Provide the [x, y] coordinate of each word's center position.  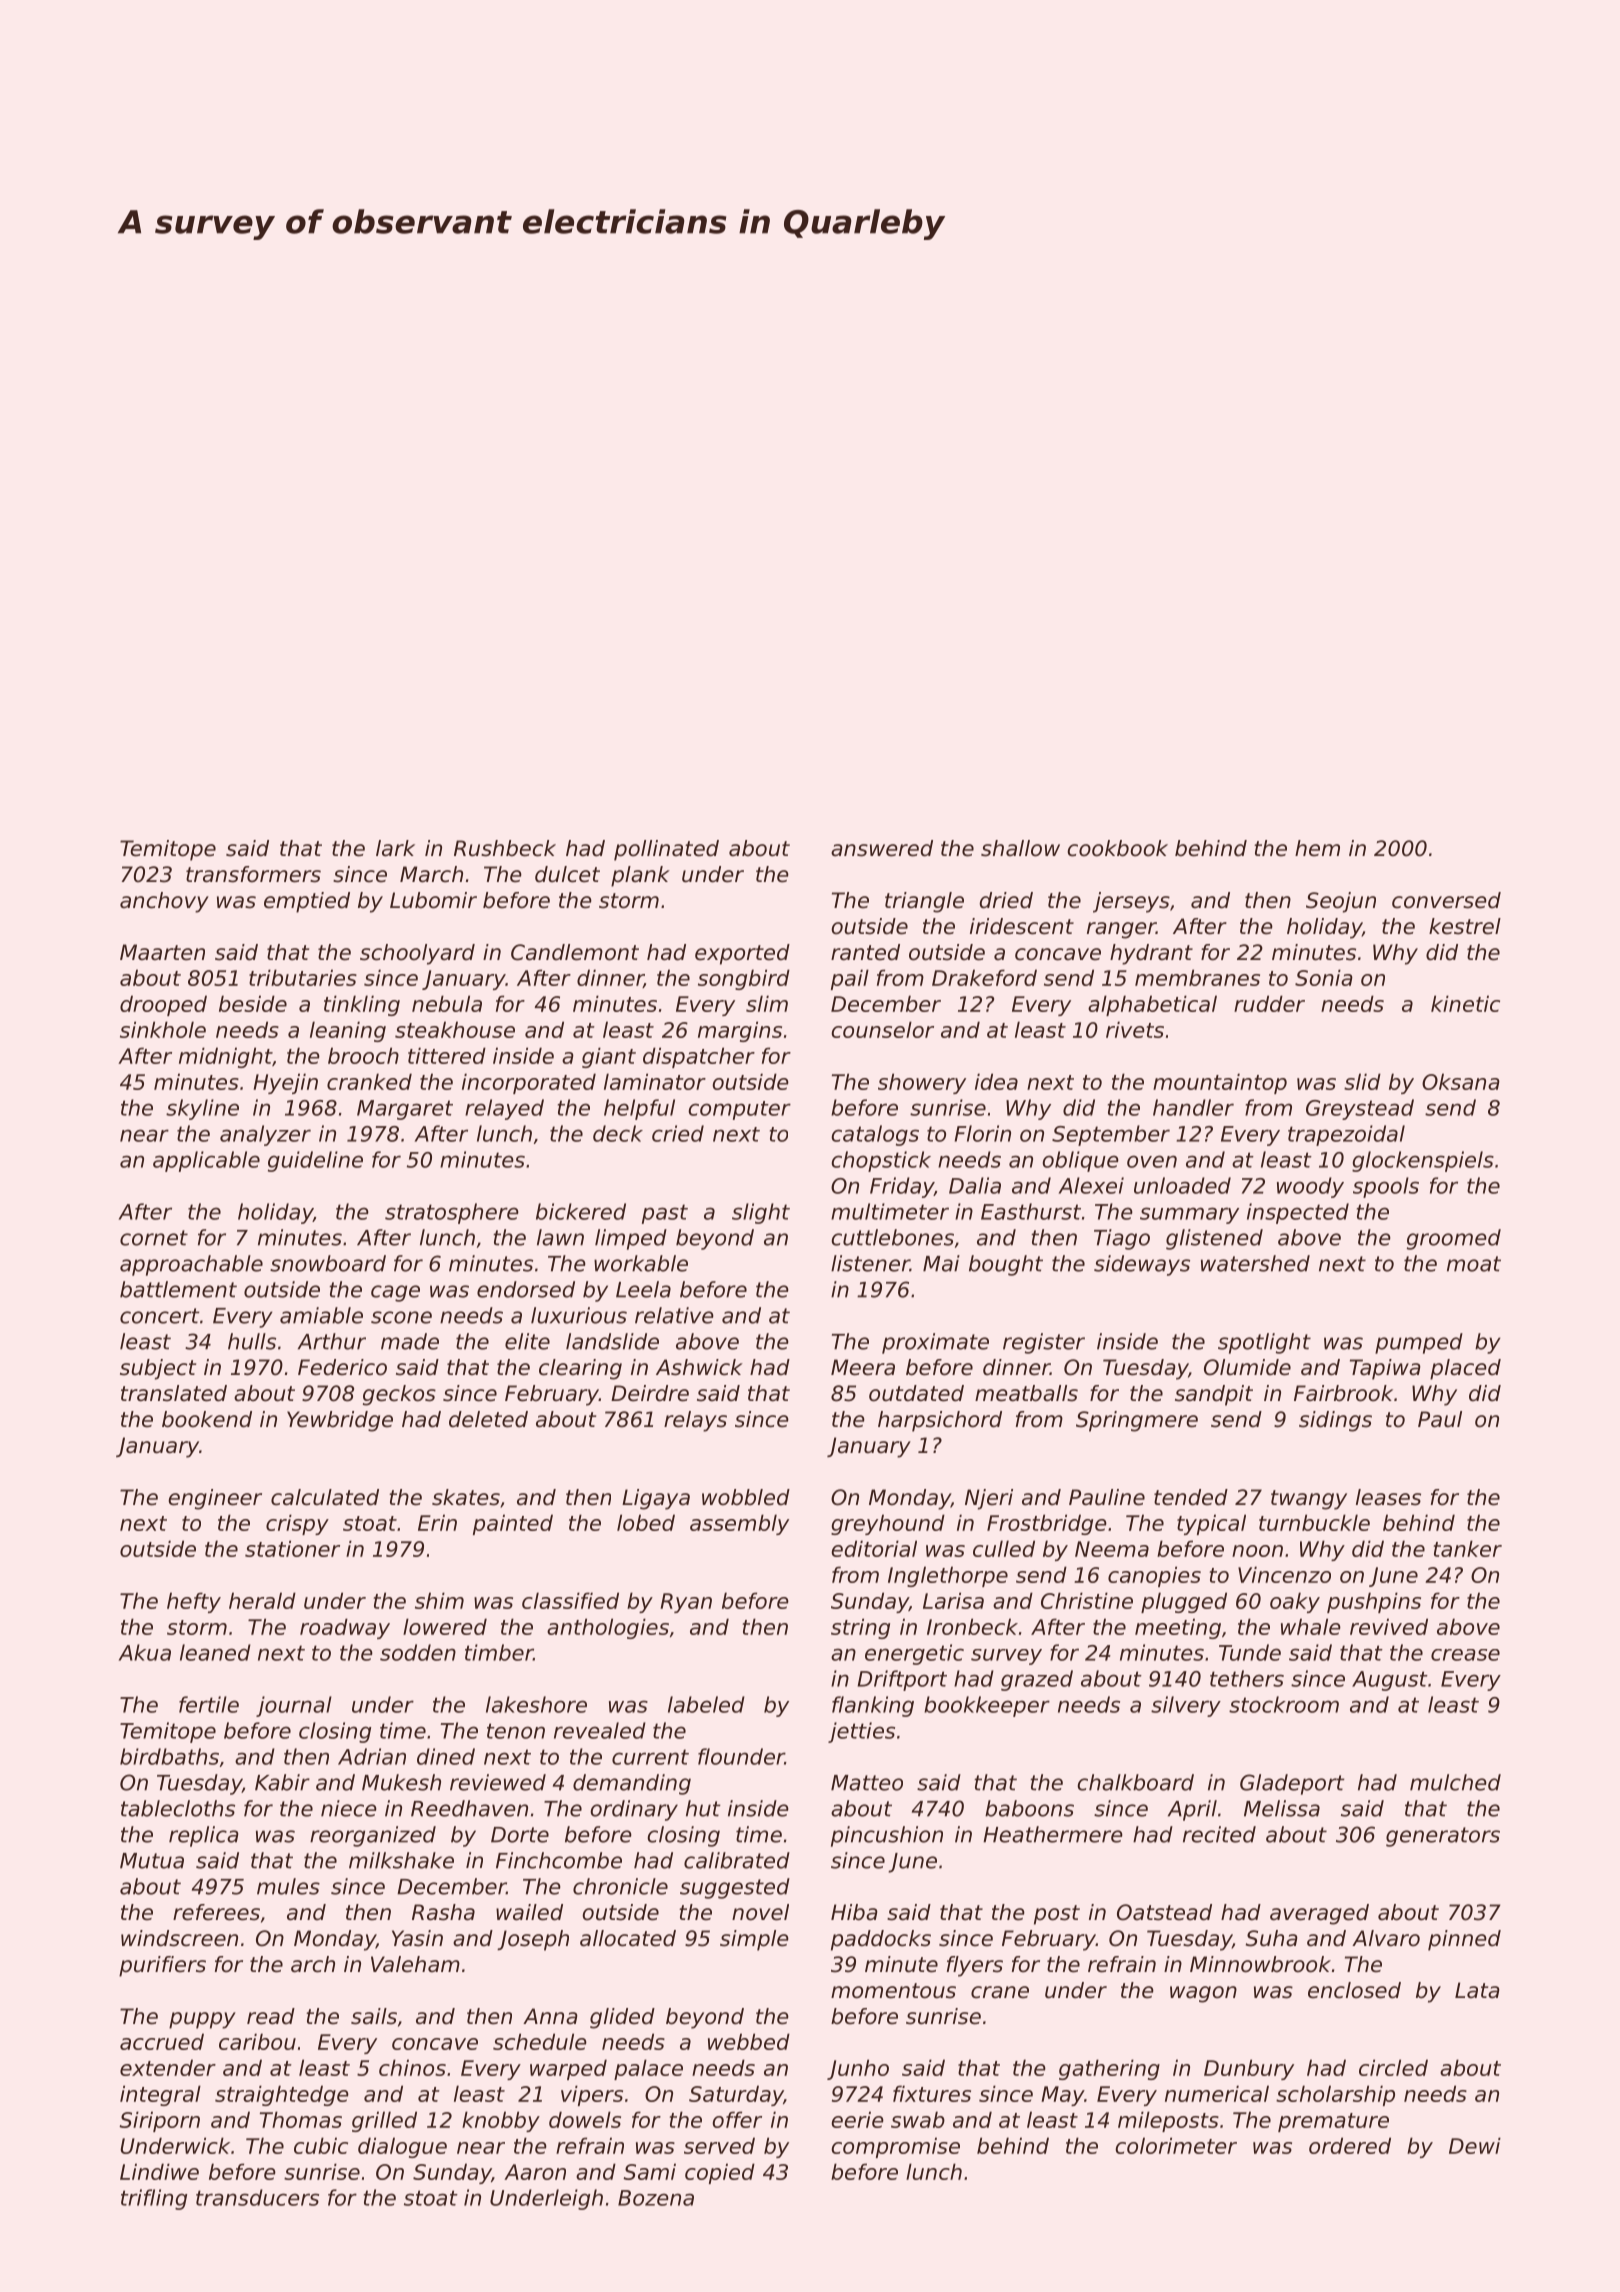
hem [1317, 848]
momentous [893, 1991]
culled [1004, 1548]
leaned [215, 1652]
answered [882, 848]
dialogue [402, 2147]
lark [395, 848]
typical [1211, 1524]
